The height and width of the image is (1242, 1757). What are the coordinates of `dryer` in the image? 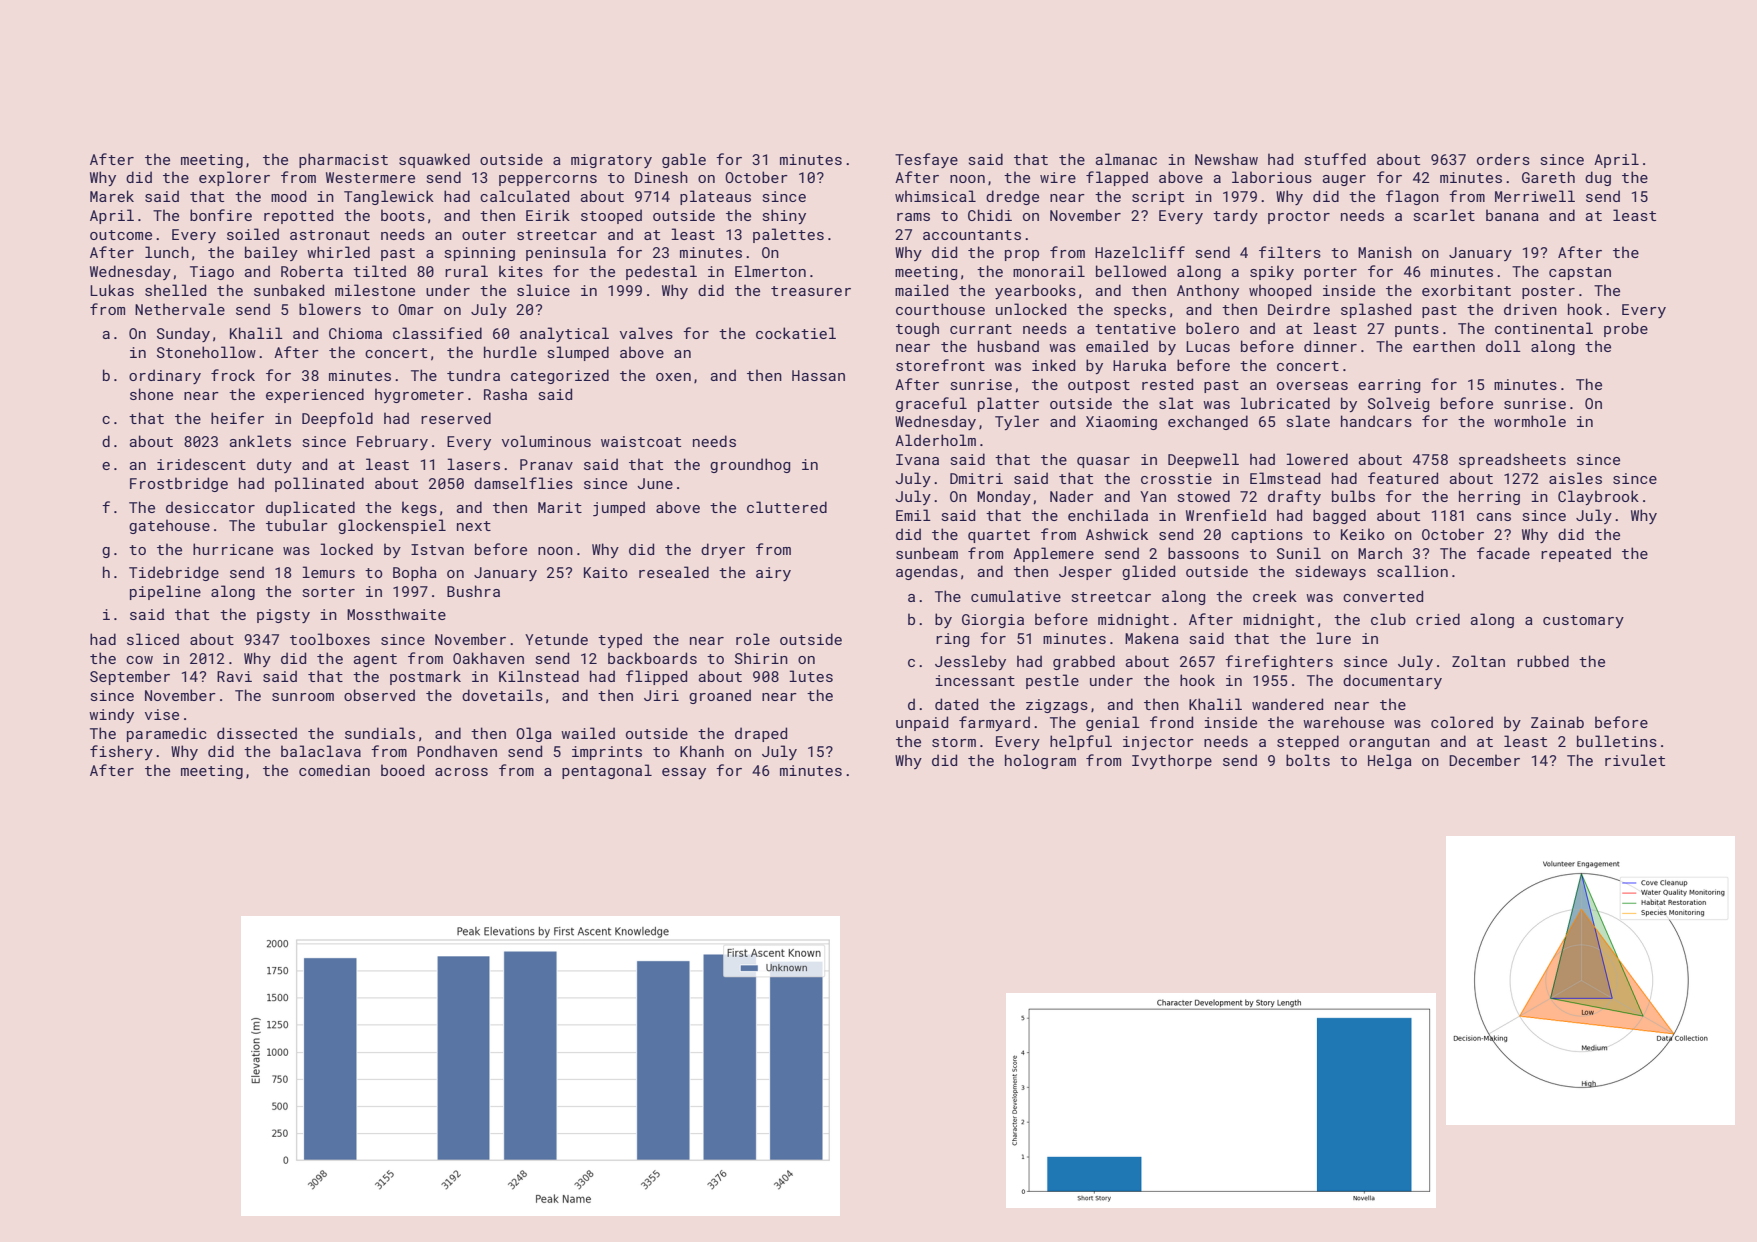 It's located at (723, 550).
